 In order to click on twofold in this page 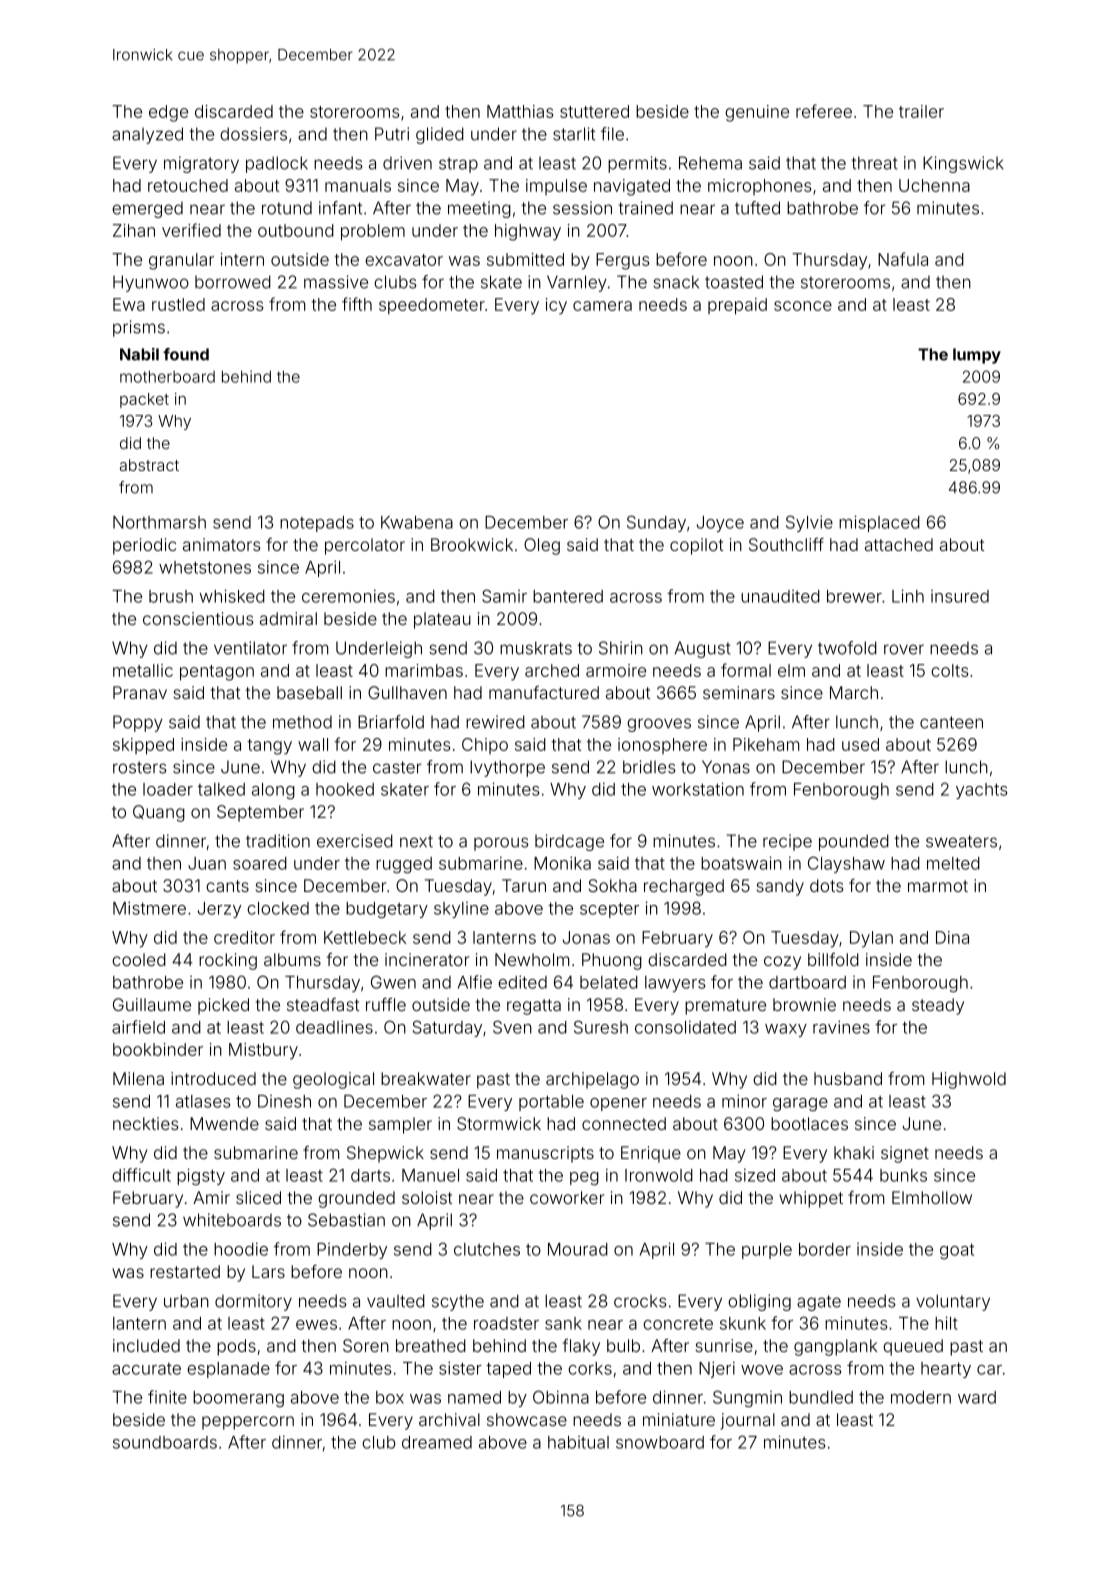, I will do `click(847, 648)`.
